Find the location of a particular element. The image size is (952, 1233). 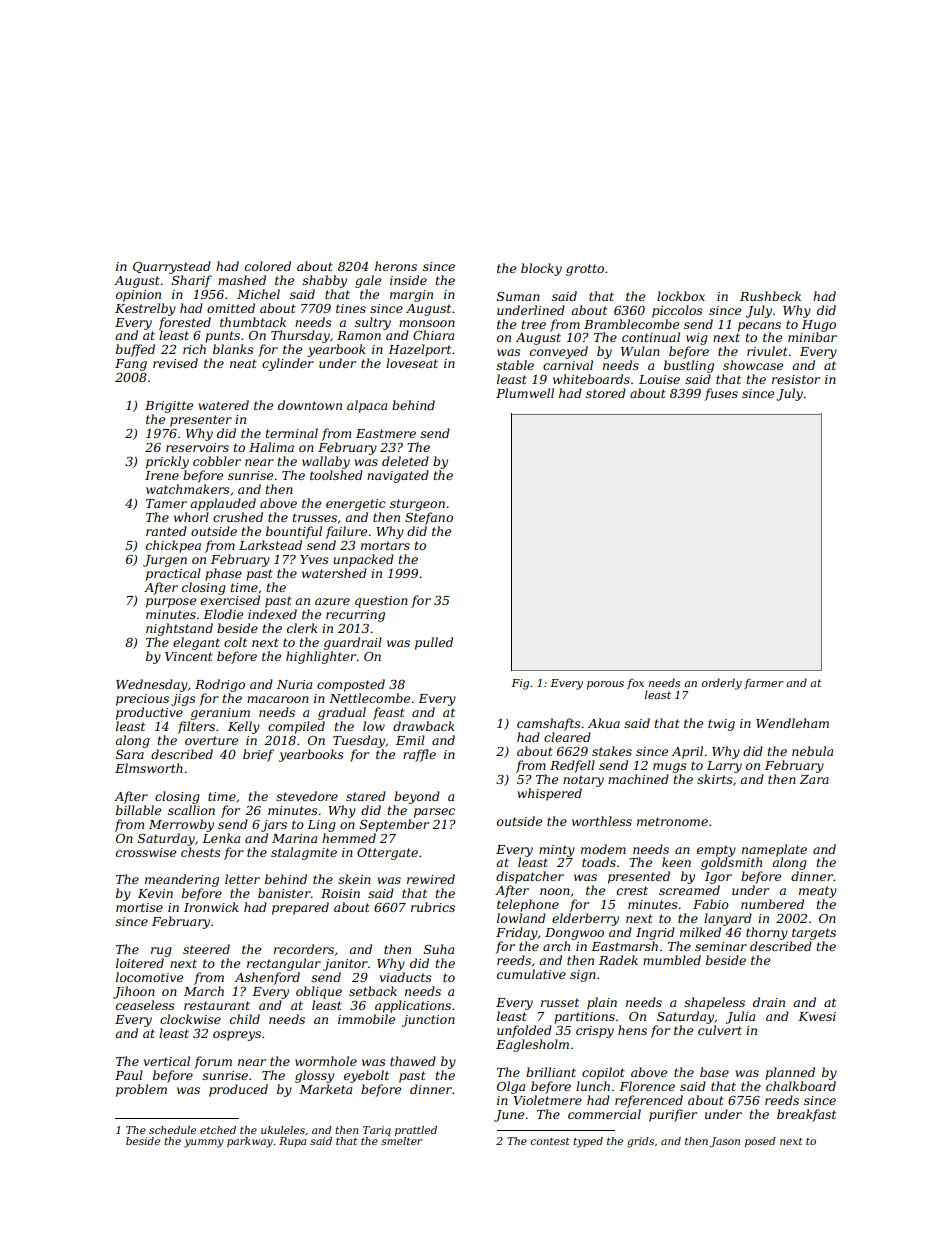

parkway is located at coordinates (250, 1142).
